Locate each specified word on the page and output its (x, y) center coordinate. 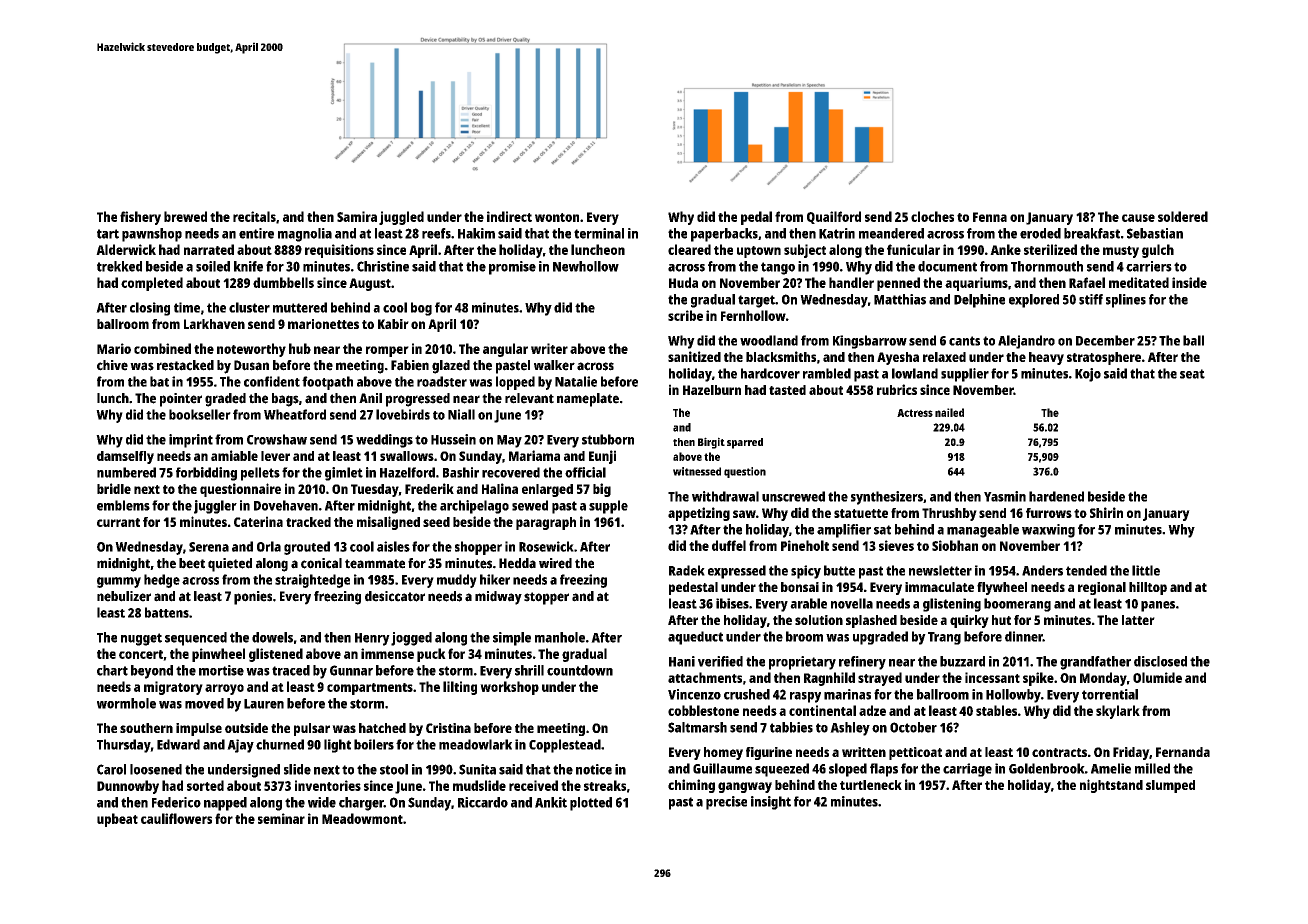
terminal (599, 233)
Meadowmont (362, 818)
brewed (185, 216)
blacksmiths (781, 356)
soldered (1183, 216)
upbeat (117, 820)
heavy (1046, 358)
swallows (407, 456)
